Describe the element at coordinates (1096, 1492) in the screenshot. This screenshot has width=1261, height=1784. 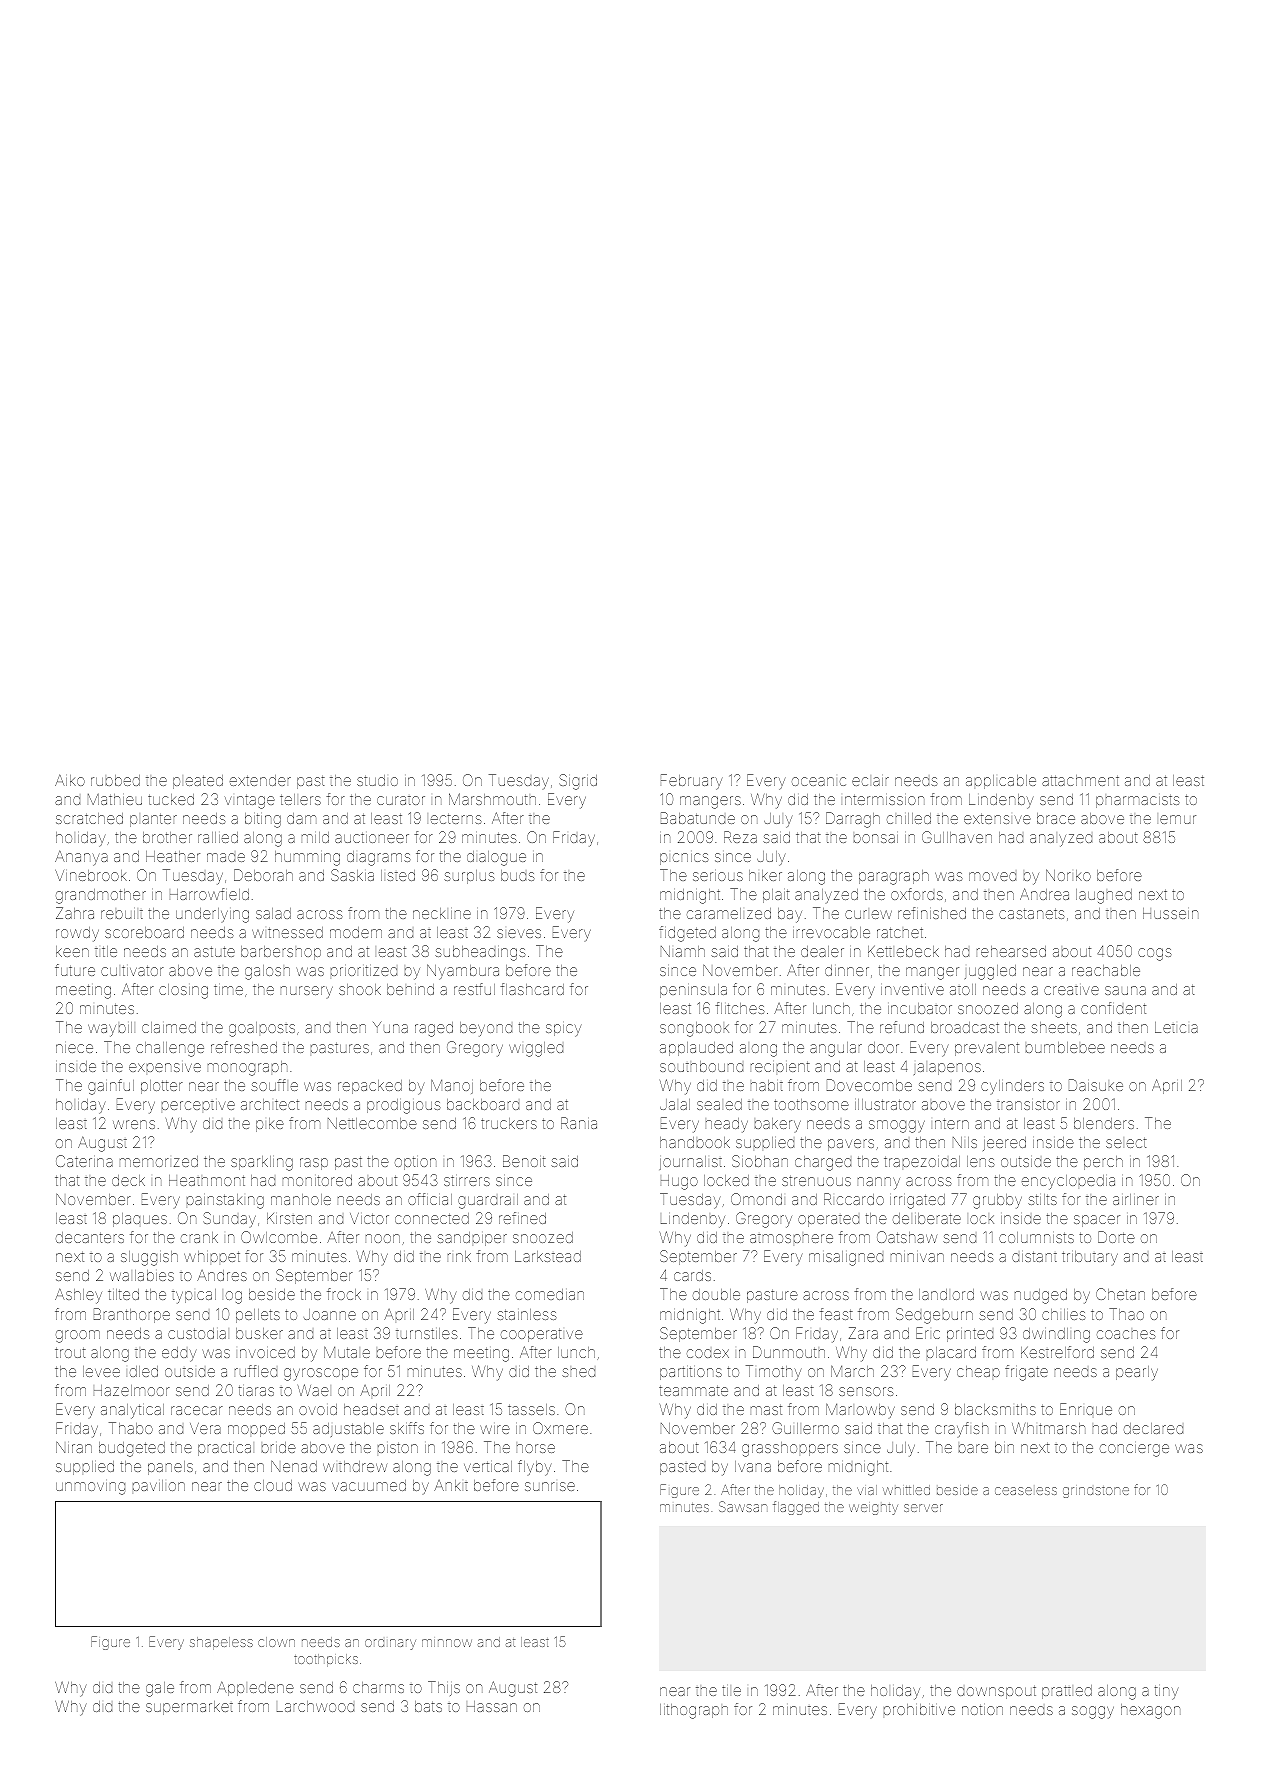
I see `grindstone` at that location.
